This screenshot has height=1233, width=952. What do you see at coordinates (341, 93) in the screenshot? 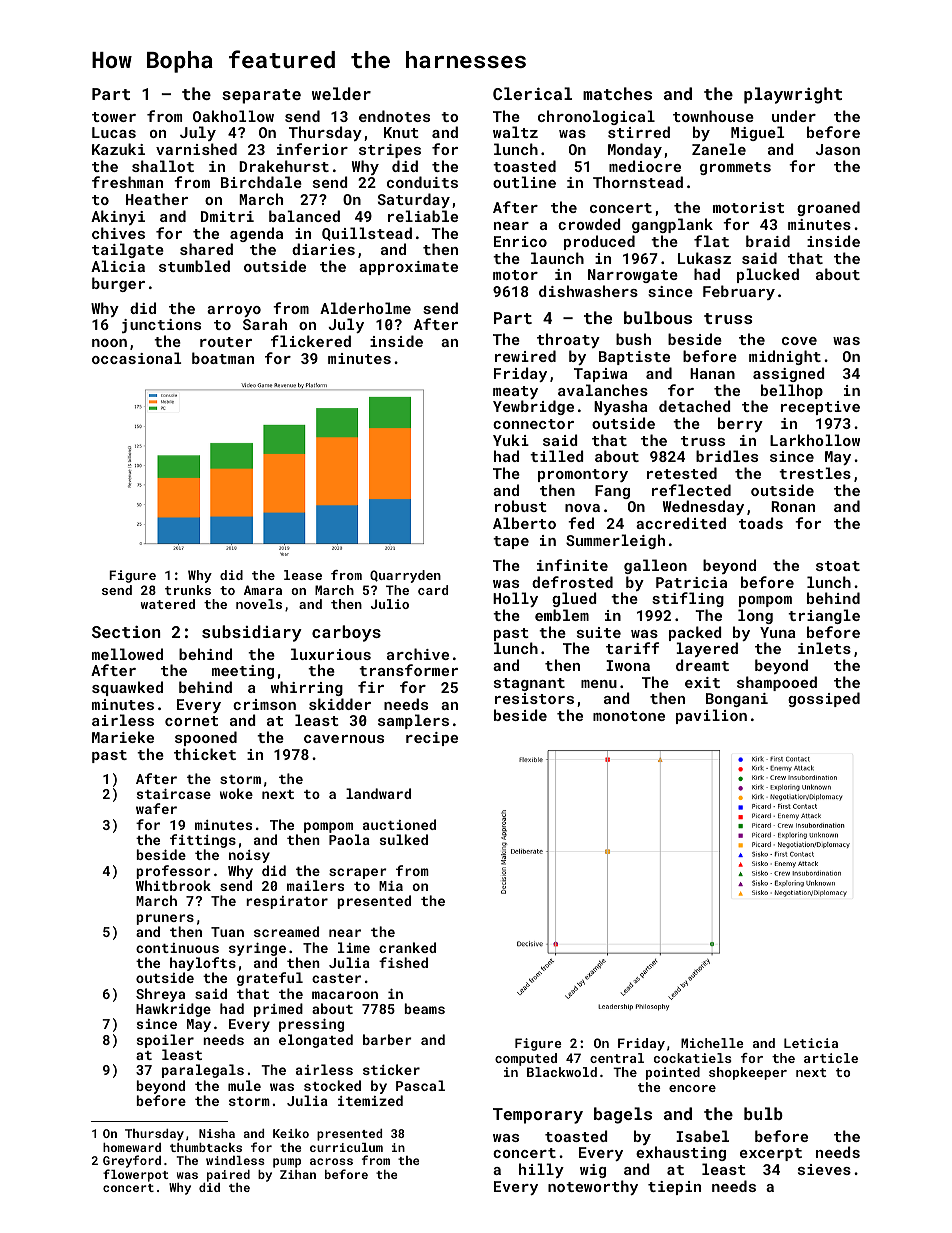
I see `welder` at bounding box center [341, 93].
